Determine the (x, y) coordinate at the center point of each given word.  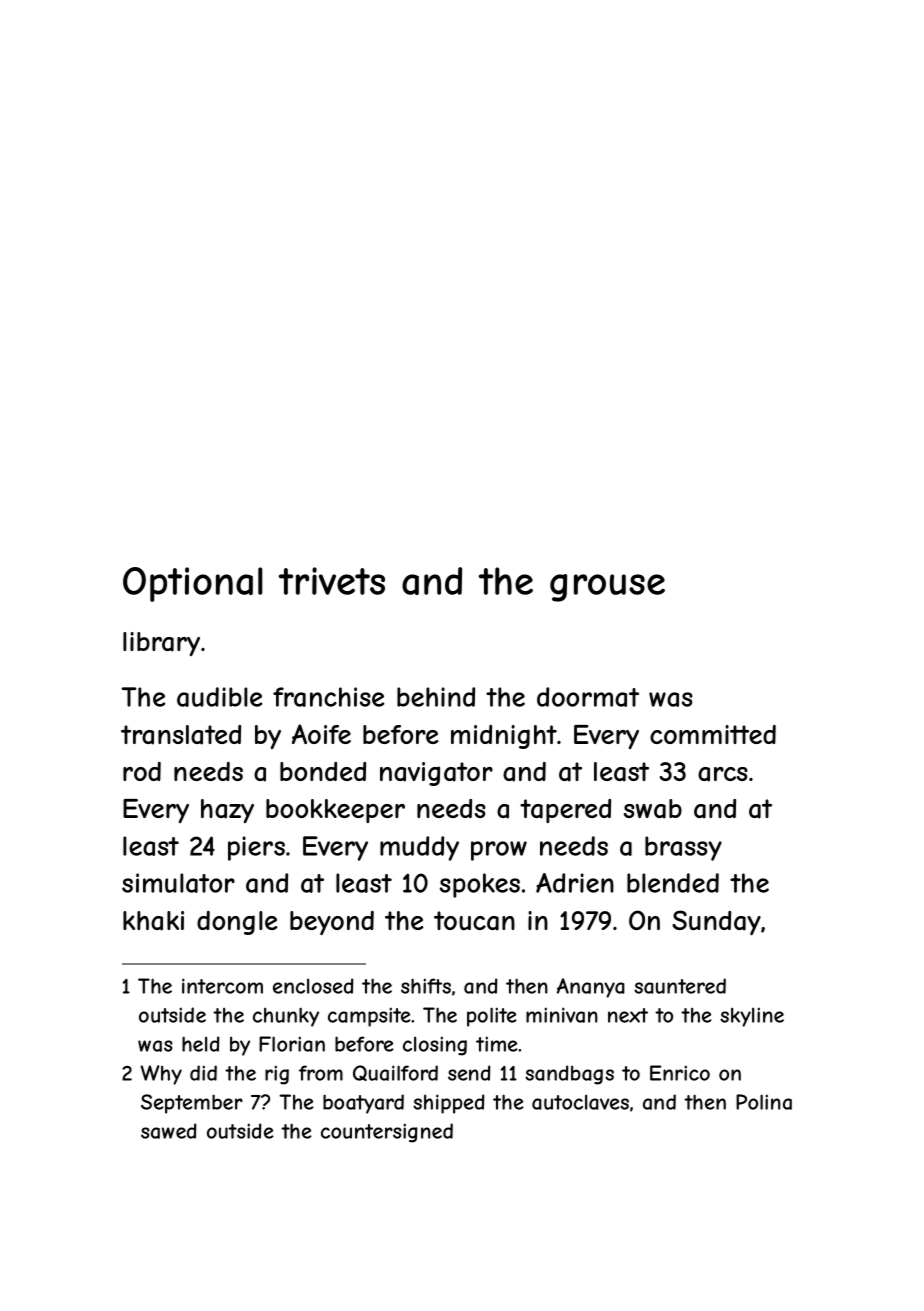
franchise (328, 697)
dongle (237, 923)
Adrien (575, 883)
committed (713, 734)
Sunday (716, 923)
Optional (193, 584)
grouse (607, 588)
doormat (588, 697)
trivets (332, 581)
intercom (222, 986)
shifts (426, 986)
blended (673, 883)
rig (277, 1075)
